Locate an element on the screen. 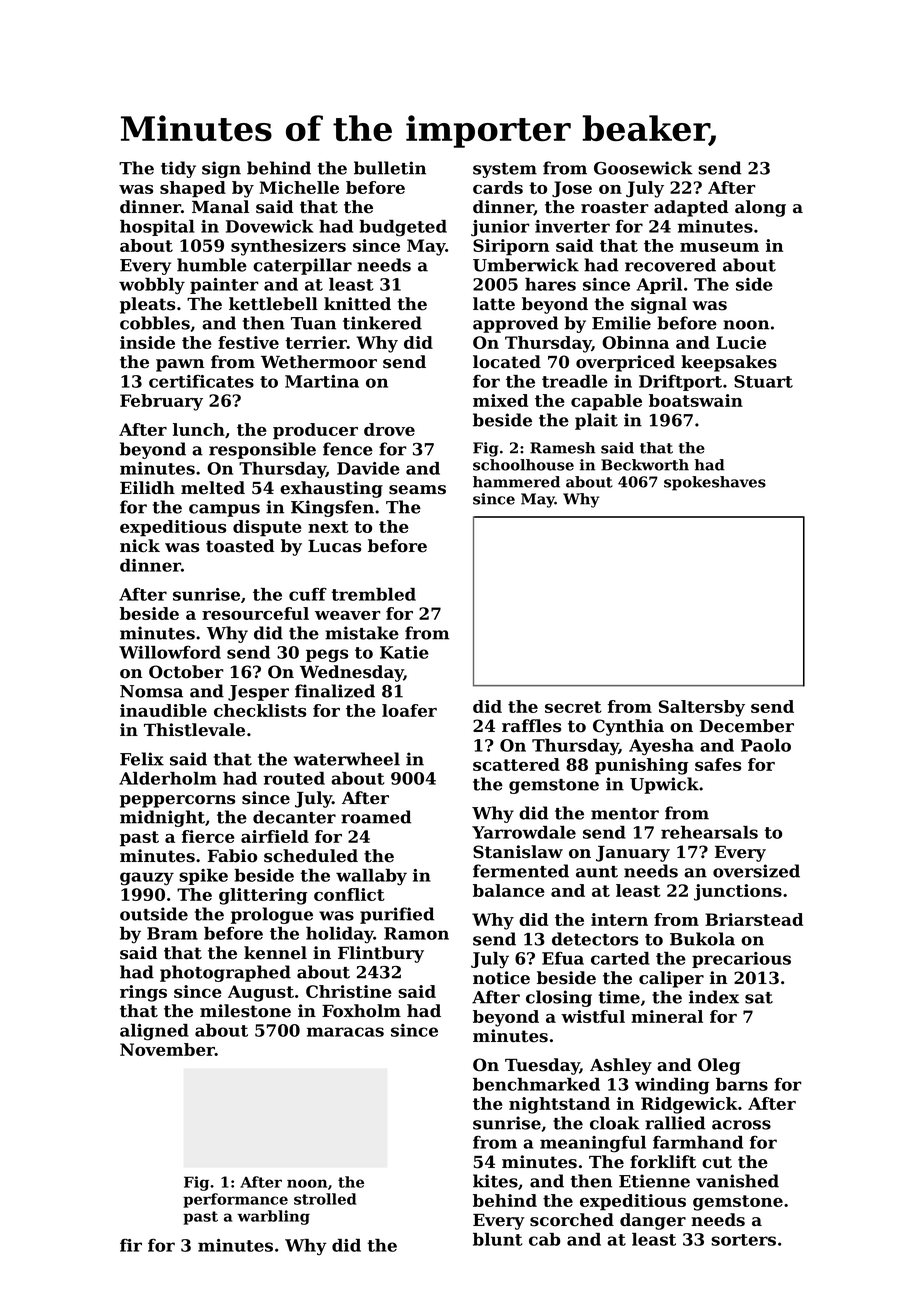 This screenshot has width=924, height=1308. blunt is located at coordinates (497, 1239).
